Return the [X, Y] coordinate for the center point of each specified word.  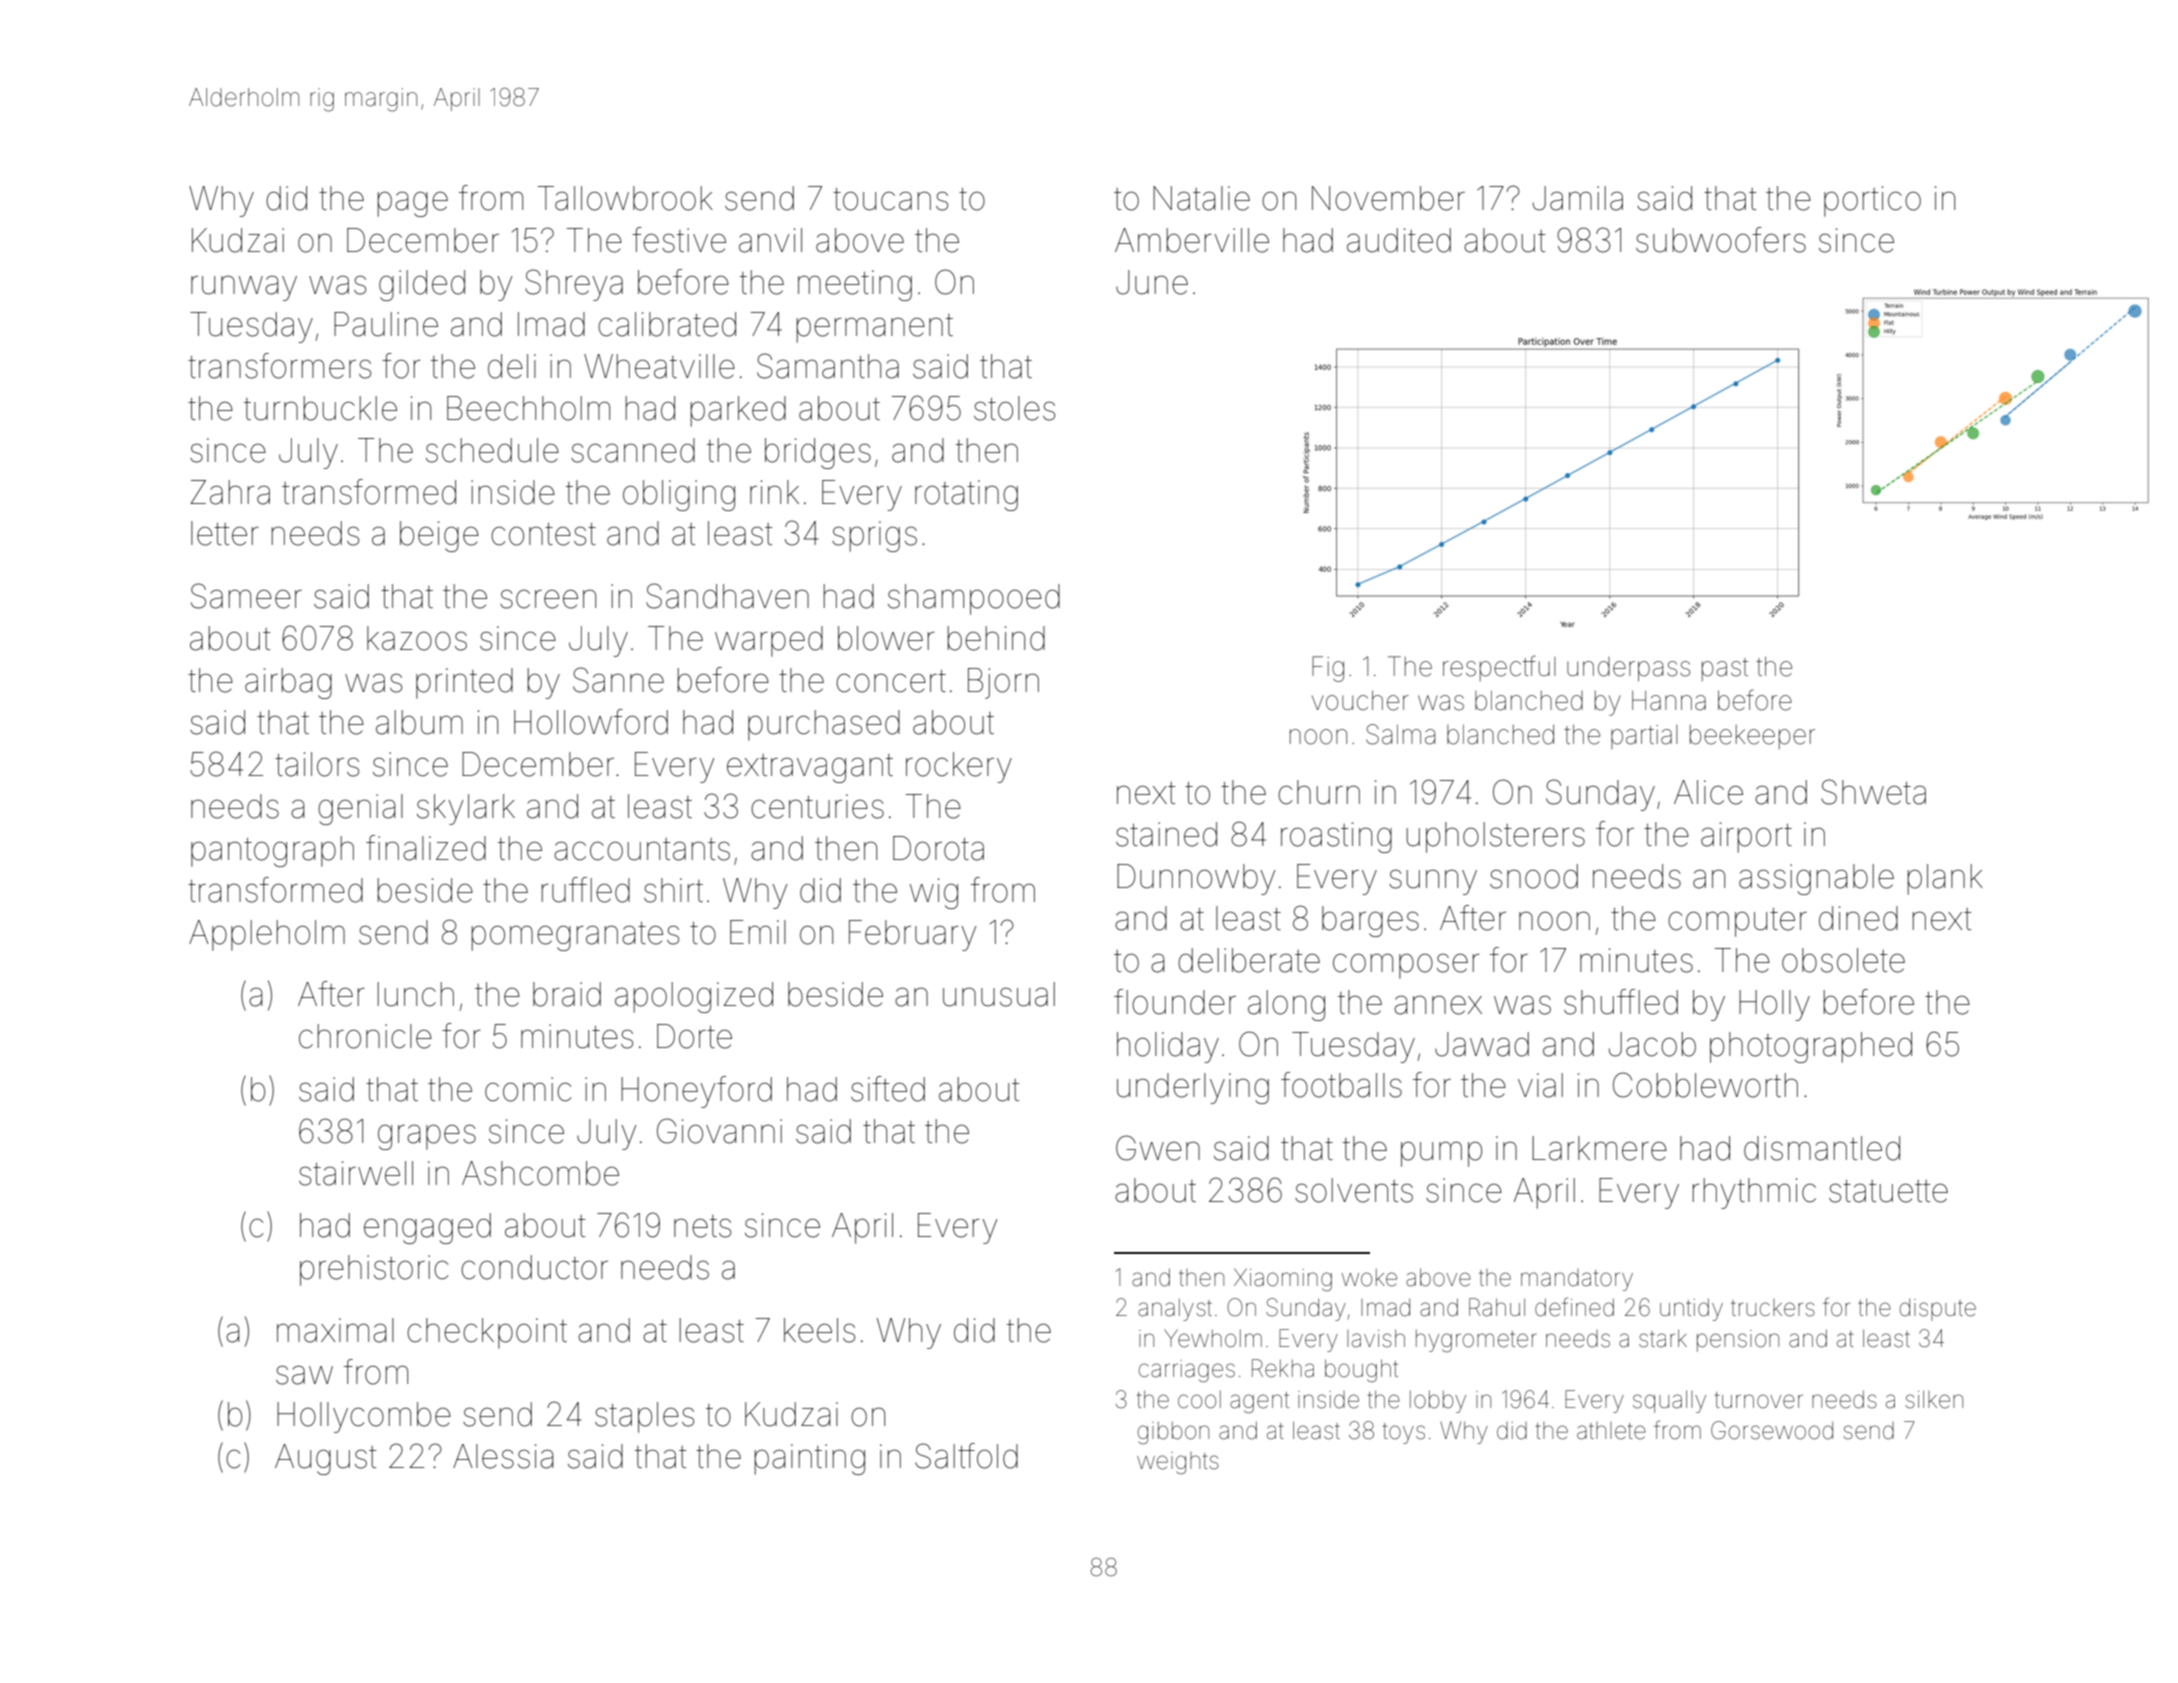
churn [1319, 792]
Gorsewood [1772, 1430]
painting [810, 1459]
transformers [279, 366]
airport [1746, 837]
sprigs [874, 536]
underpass [1628, 669]
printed [464, 683]
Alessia [503, 1456]
